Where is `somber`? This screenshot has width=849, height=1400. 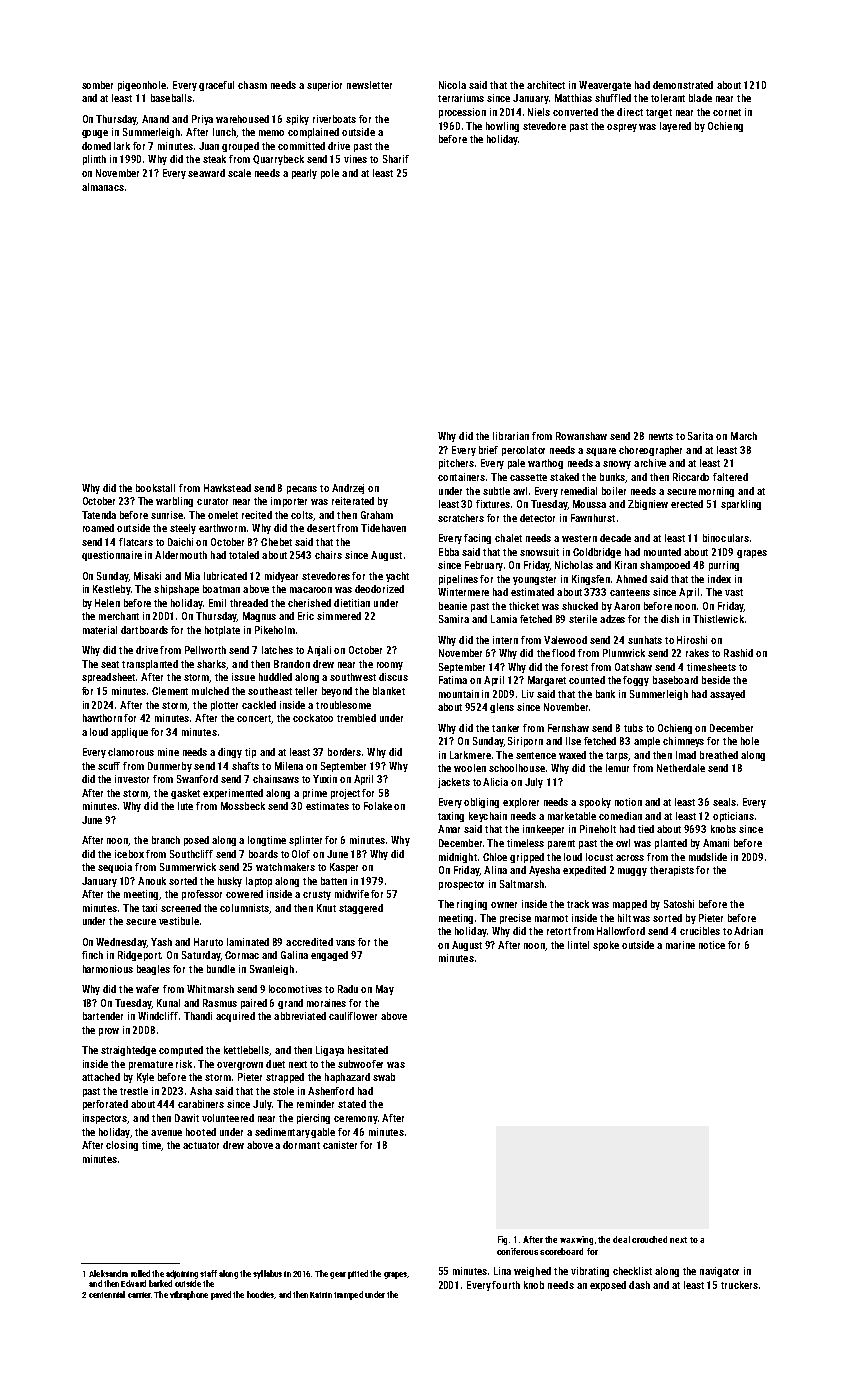 somber is located at coordinates (97, 85).
